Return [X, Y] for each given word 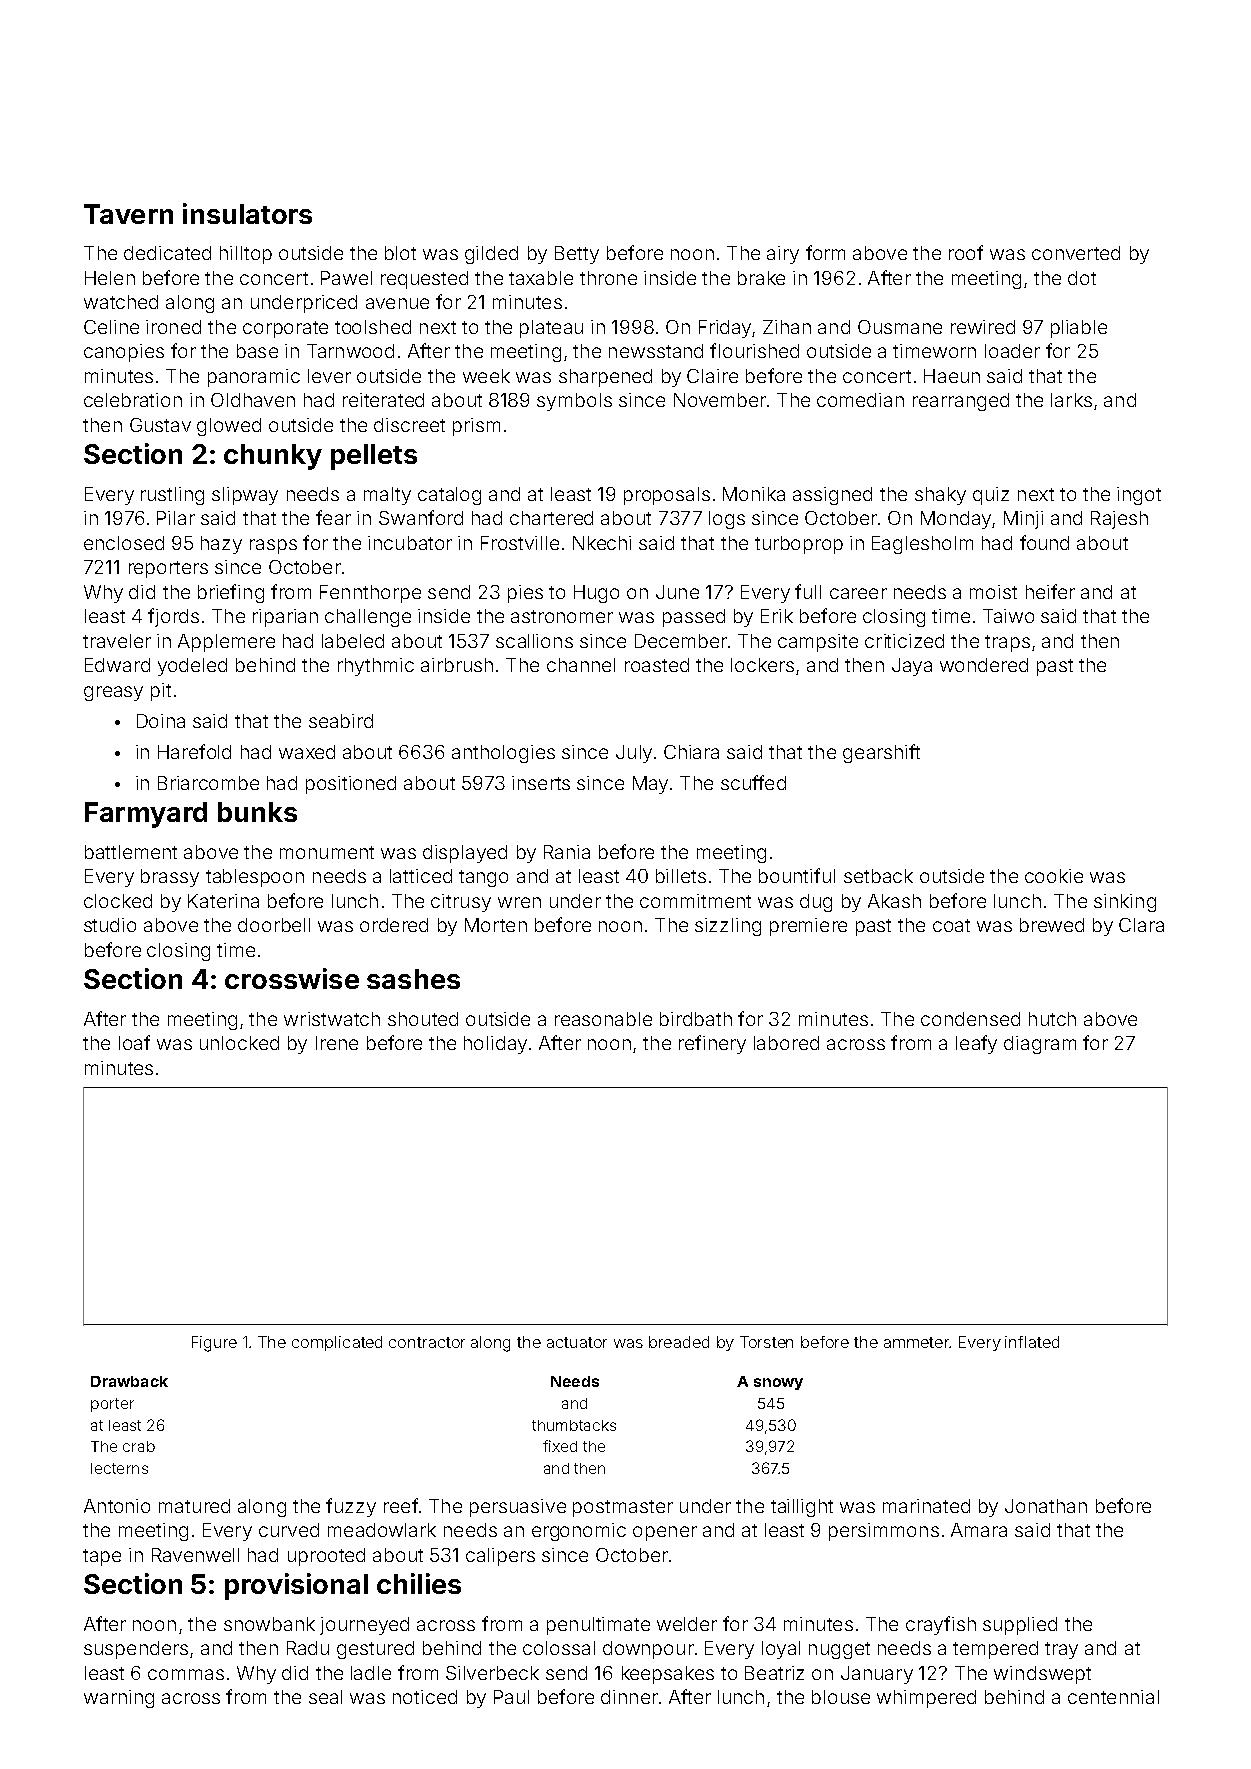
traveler [117, 641]
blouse [841, 1697]
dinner [629, 1697]
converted [1076, 253]
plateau [551, 329]
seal [325, 1697]
